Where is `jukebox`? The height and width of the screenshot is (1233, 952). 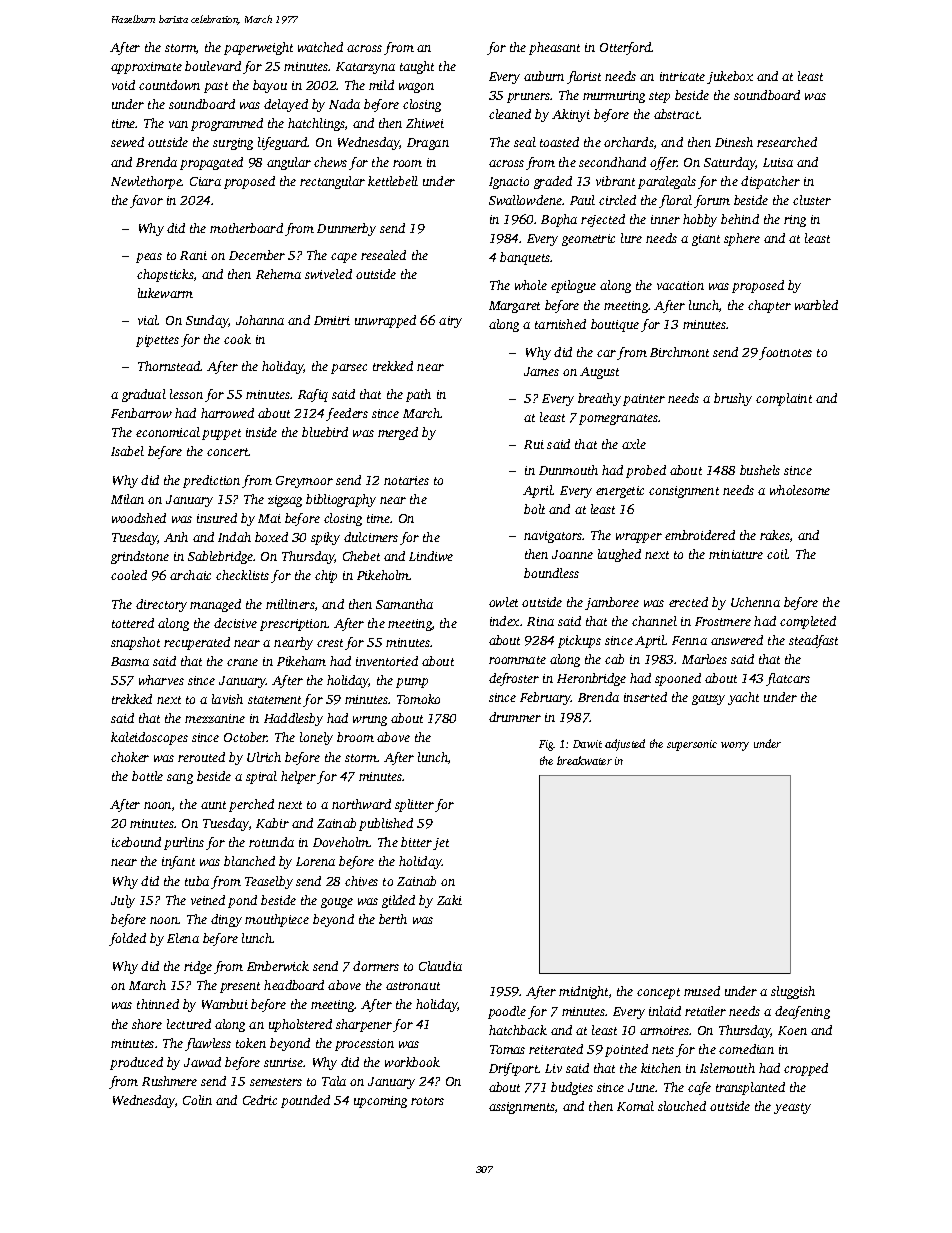
jukebox is located at coordinates (730, 77).
